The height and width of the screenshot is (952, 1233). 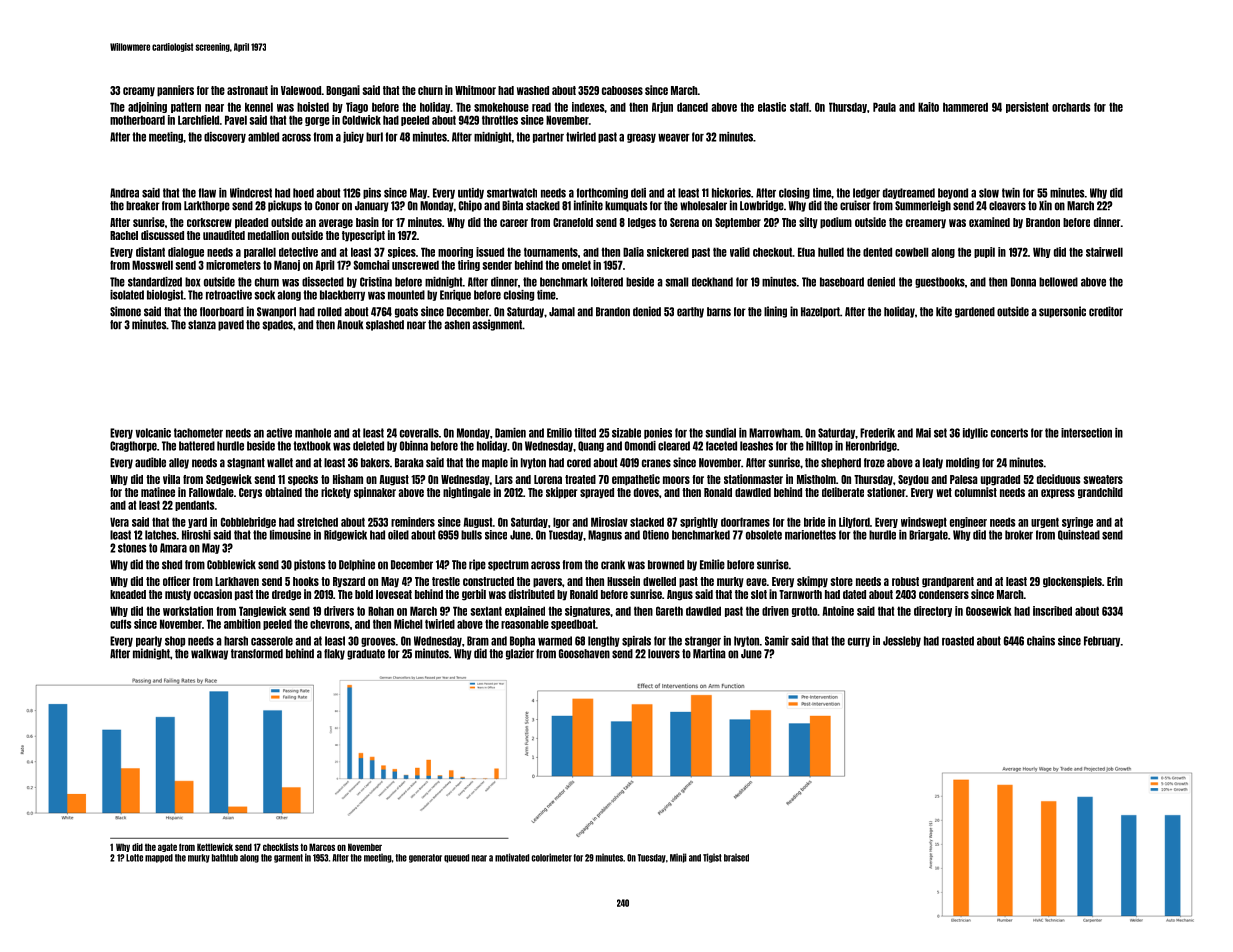 What do you see at coordinates (153, 433) in the screenshot?
I see `volcanic` at bounding box center [153, 433].
